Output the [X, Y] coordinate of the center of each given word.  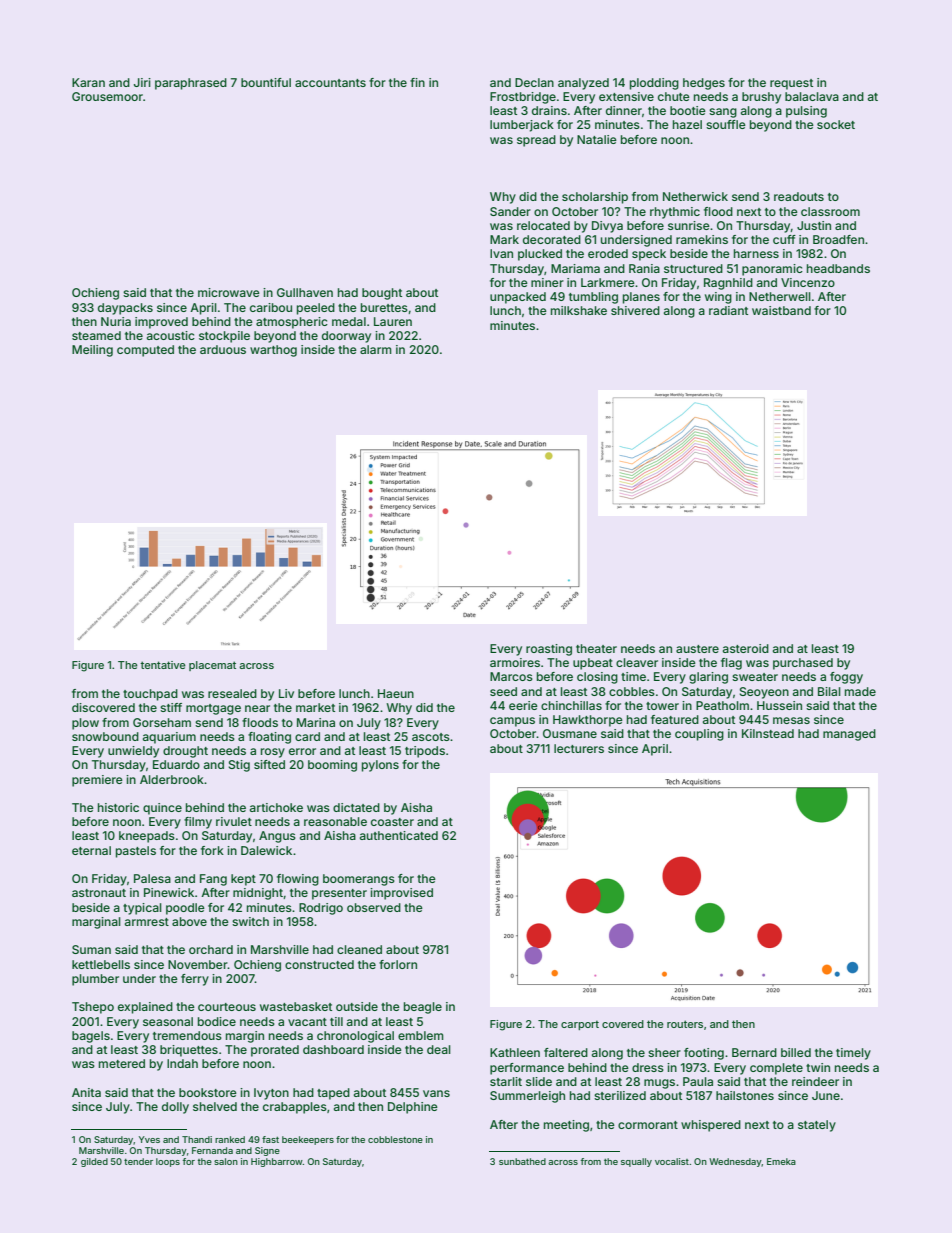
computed [145, 351]
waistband [781, 310]
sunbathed [522, 1161]
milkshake [579, 310]
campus [512, 722]
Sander [510, 211]
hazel [687, 124]
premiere [97, 781]
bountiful [266, 82]
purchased [803, 664]
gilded [94, 1162]
